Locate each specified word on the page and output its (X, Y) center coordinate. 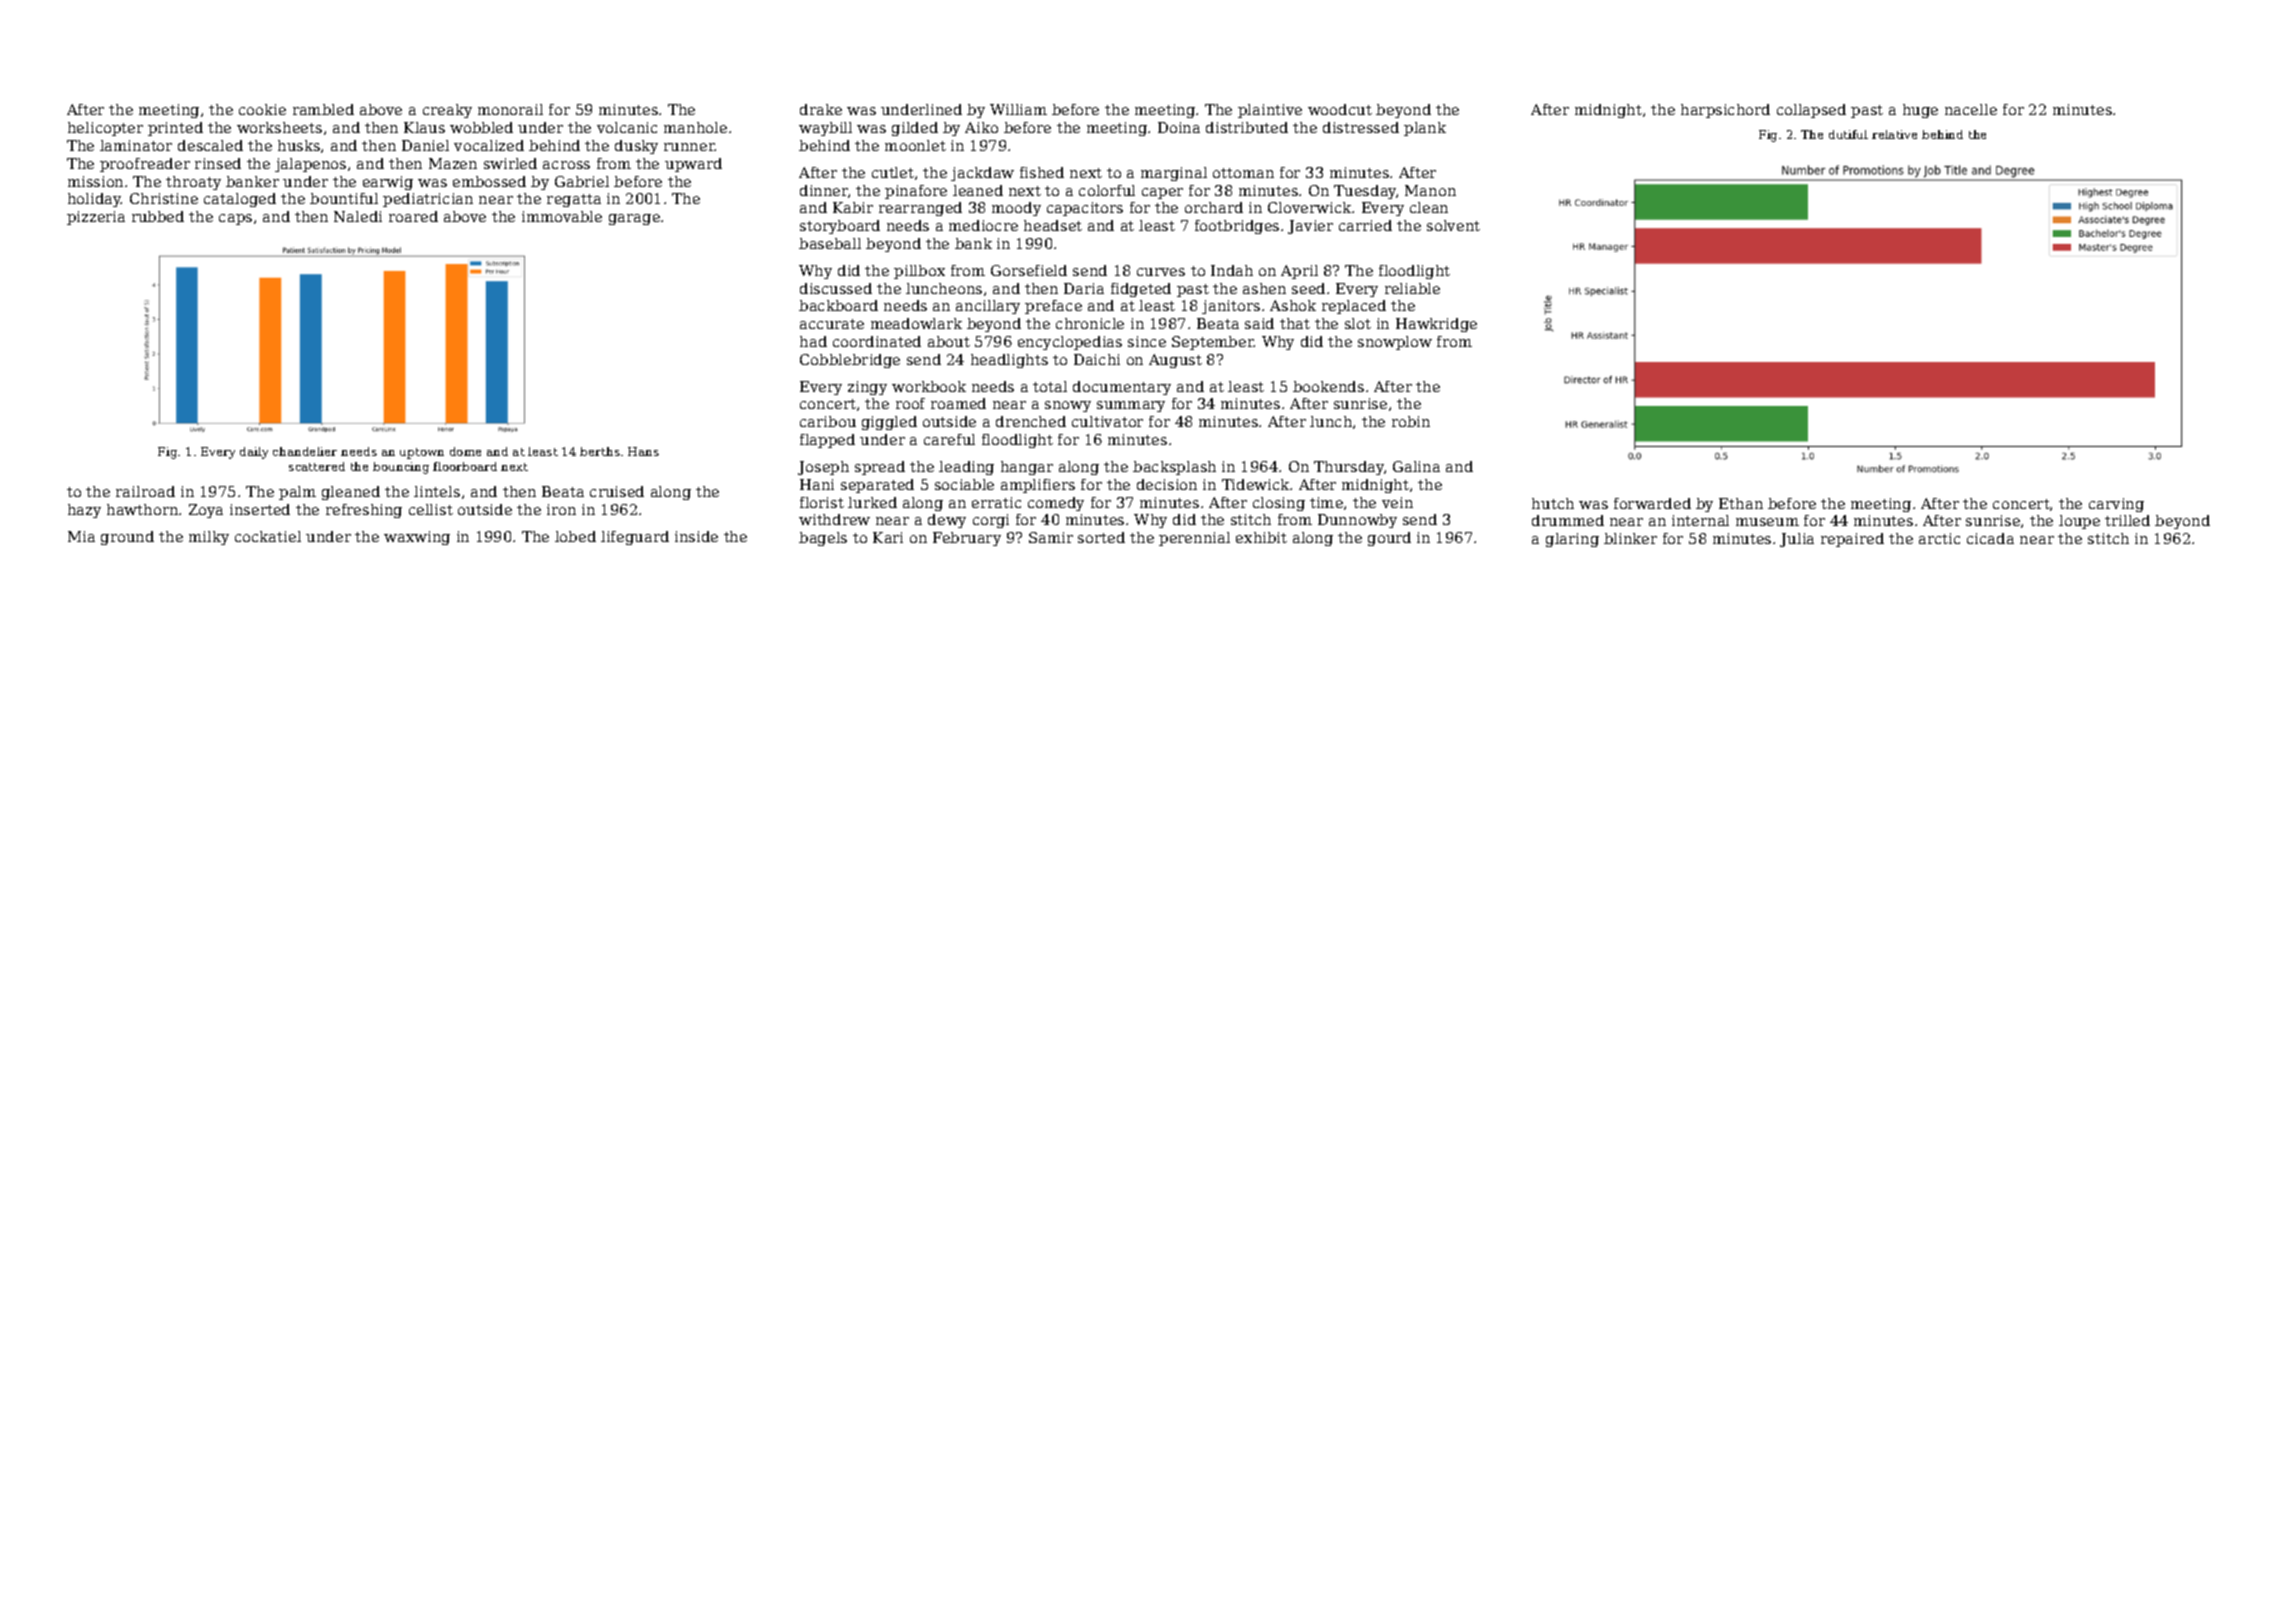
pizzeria (96, 218)
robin (1411, 421)
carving (2116, 505)
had (813, 341)
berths (600, 451)
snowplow (1395, 343)
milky (209, 538)
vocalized (489, 145)
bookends (1328, 386)
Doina (1179, 127)
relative (1894, 134)
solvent (1453, 225)
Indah (1232, 270)
